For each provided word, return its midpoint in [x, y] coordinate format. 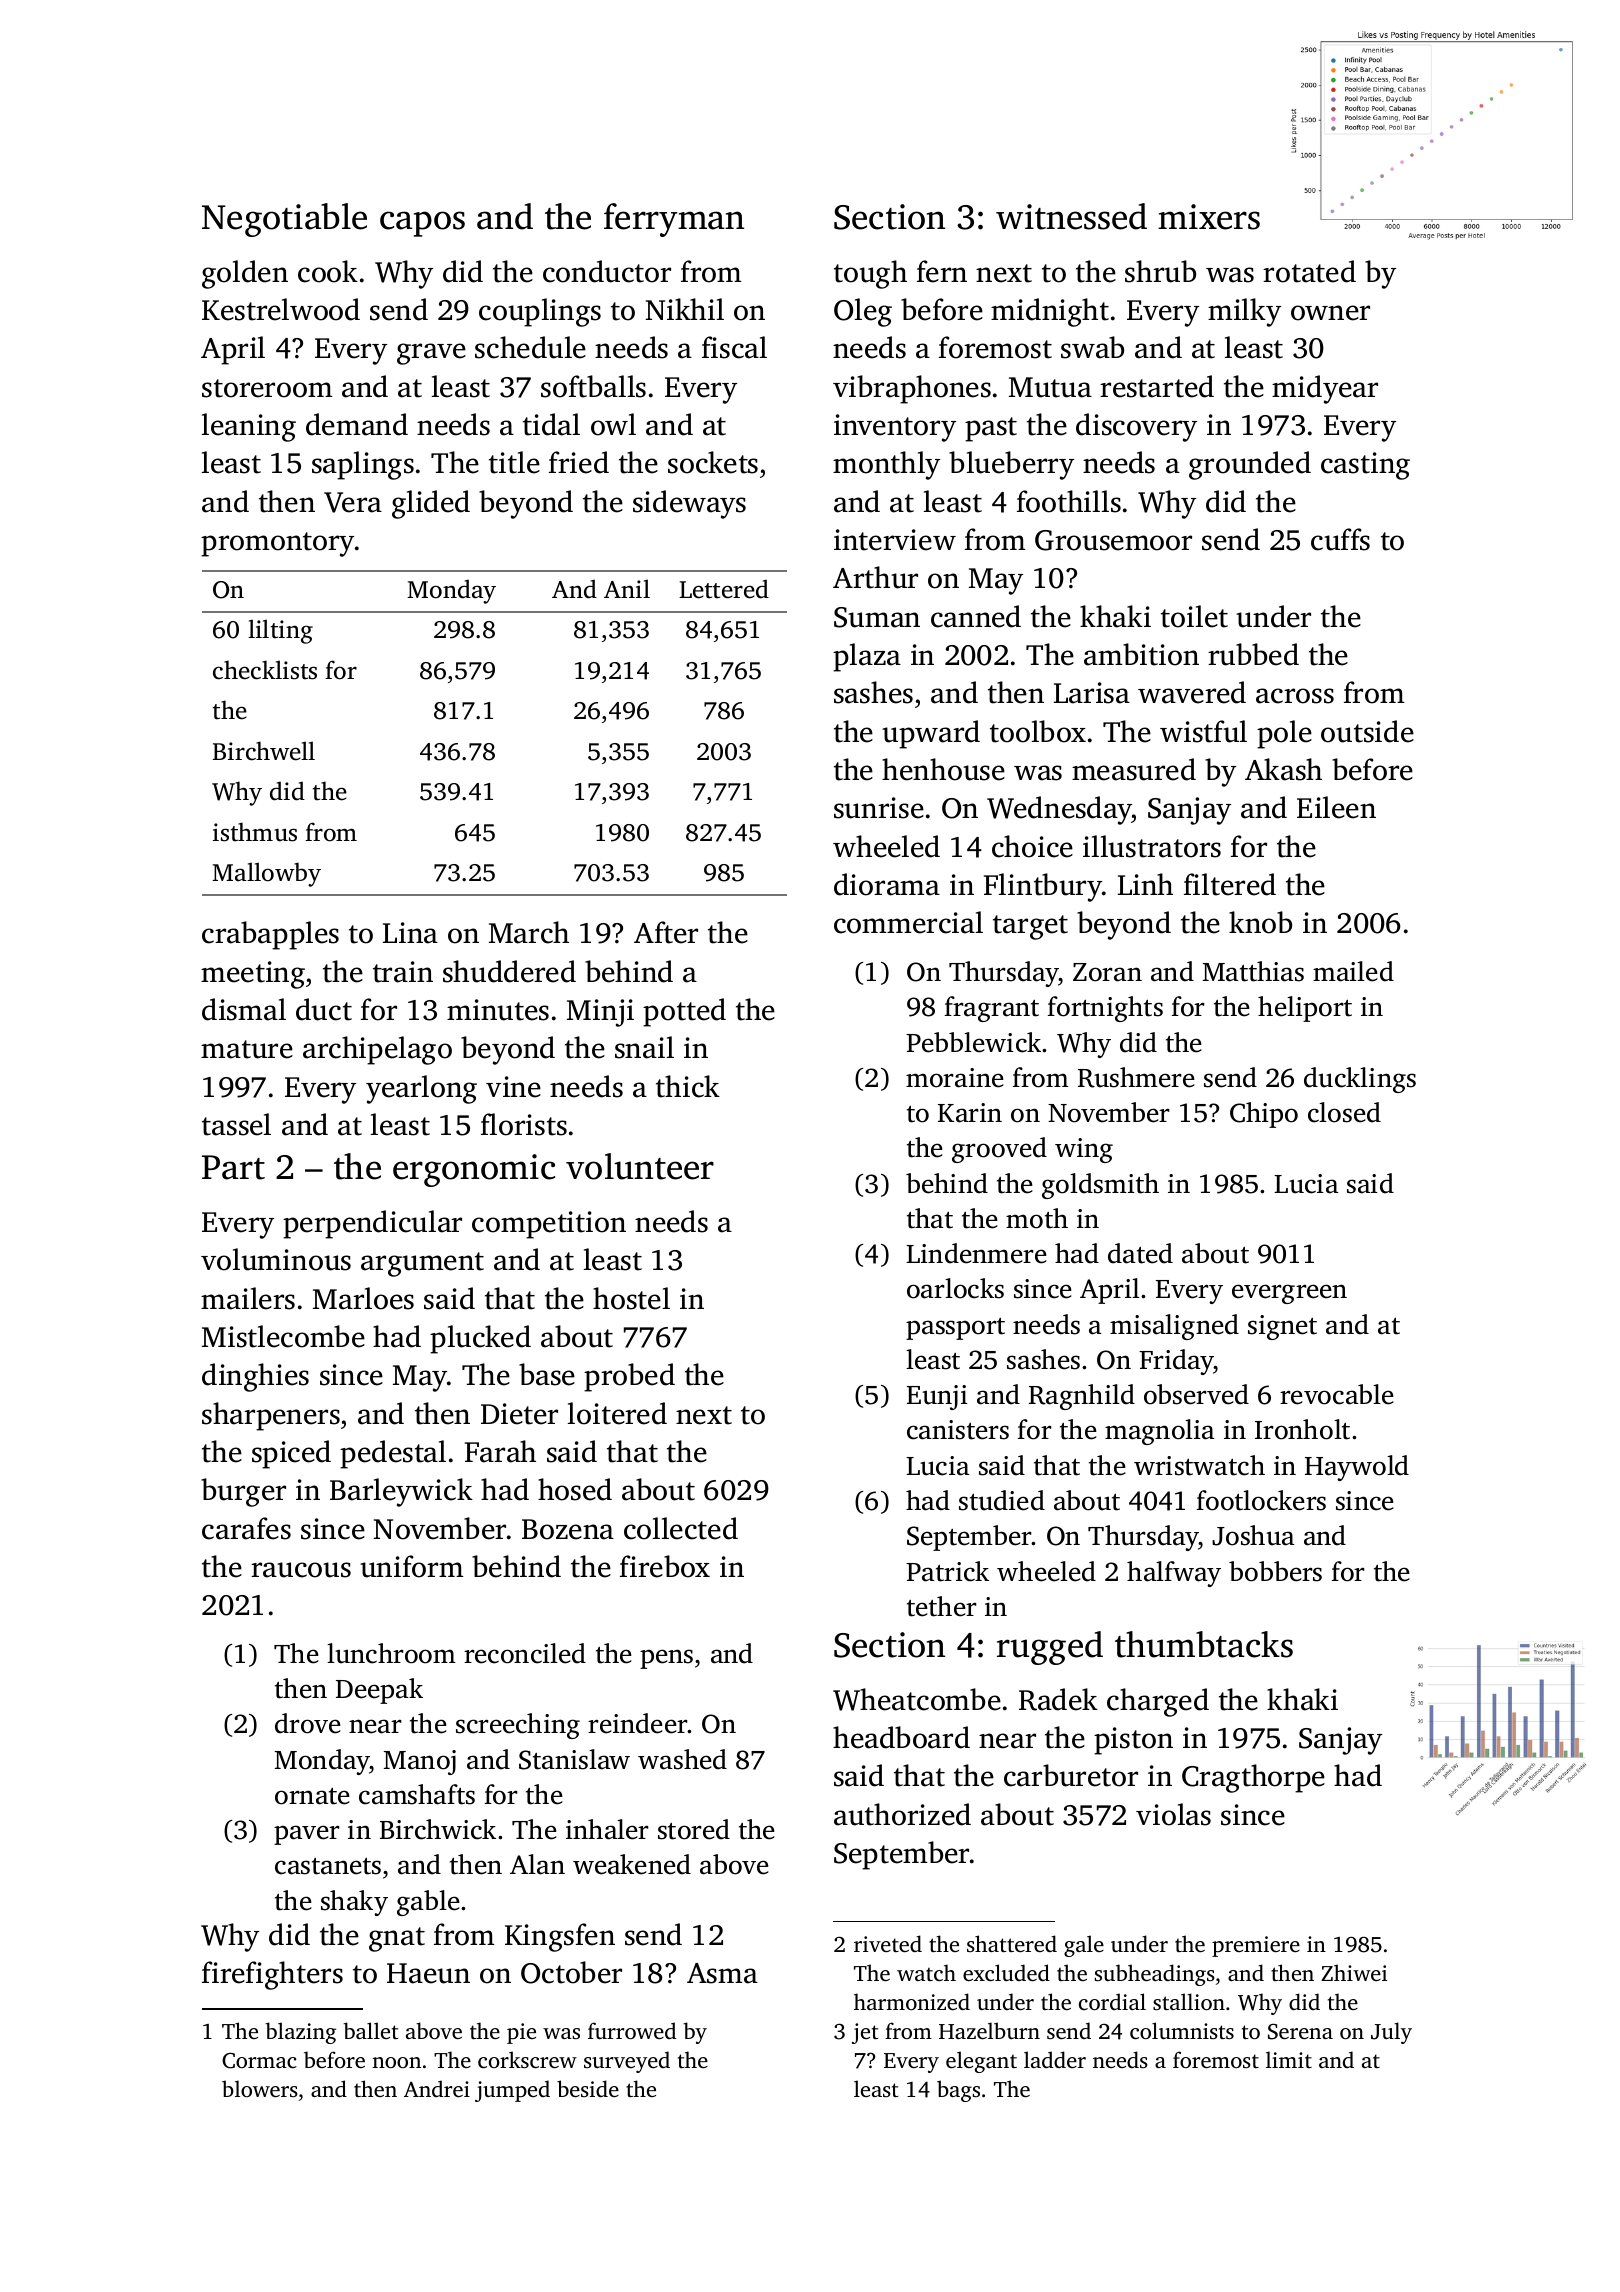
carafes [246, 1528]
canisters [958, 1430]
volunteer [640, 1166]
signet [1282, 1327]
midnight [1050, 312]
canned [976, 616]
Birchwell [264, 751]
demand [357, 424]
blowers [260, 2088]
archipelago [377, 1050]
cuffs [1340, 539]
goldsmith [1100, 1186]
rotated [1309, 271]
